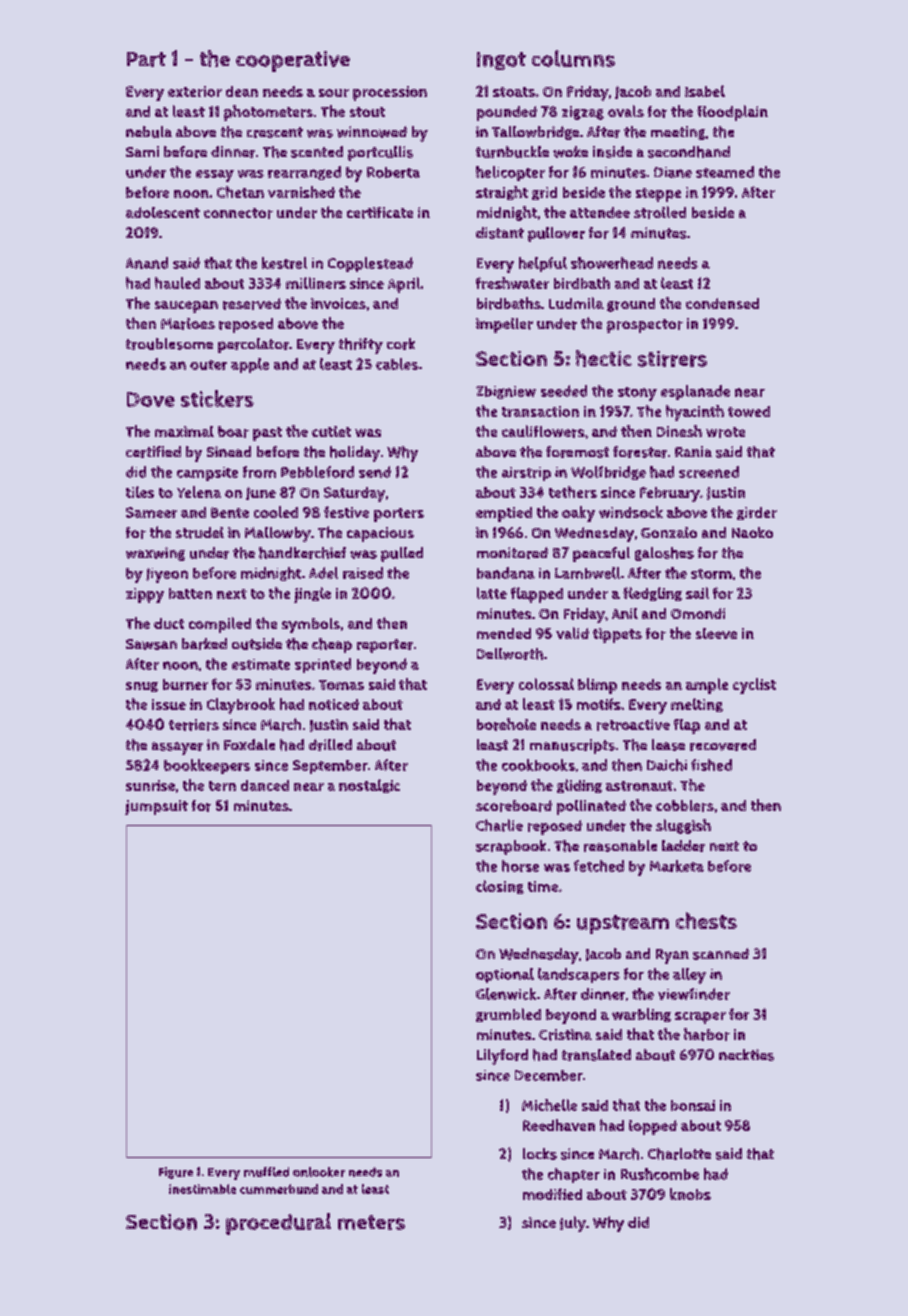  I want to click on cooperative, so click(293, 61).
